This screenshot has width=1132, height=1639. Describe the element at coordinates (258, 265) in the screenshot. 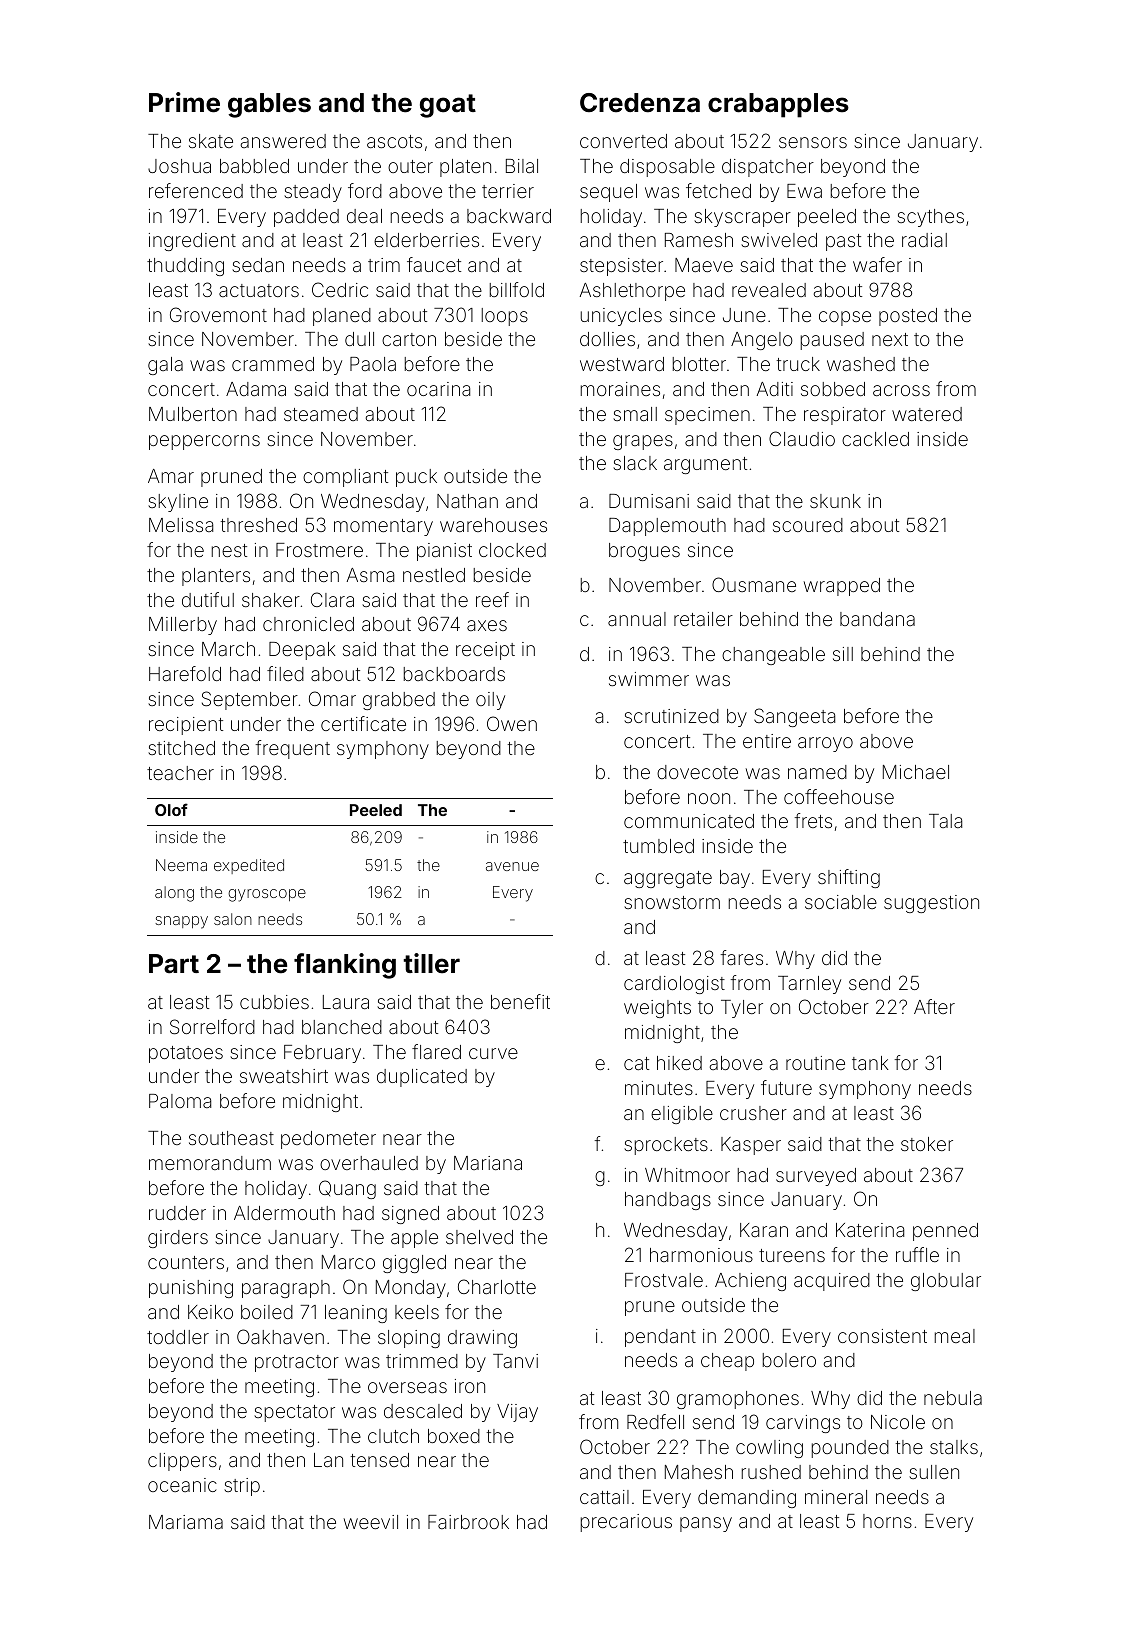

I see `sedan` at that location.
